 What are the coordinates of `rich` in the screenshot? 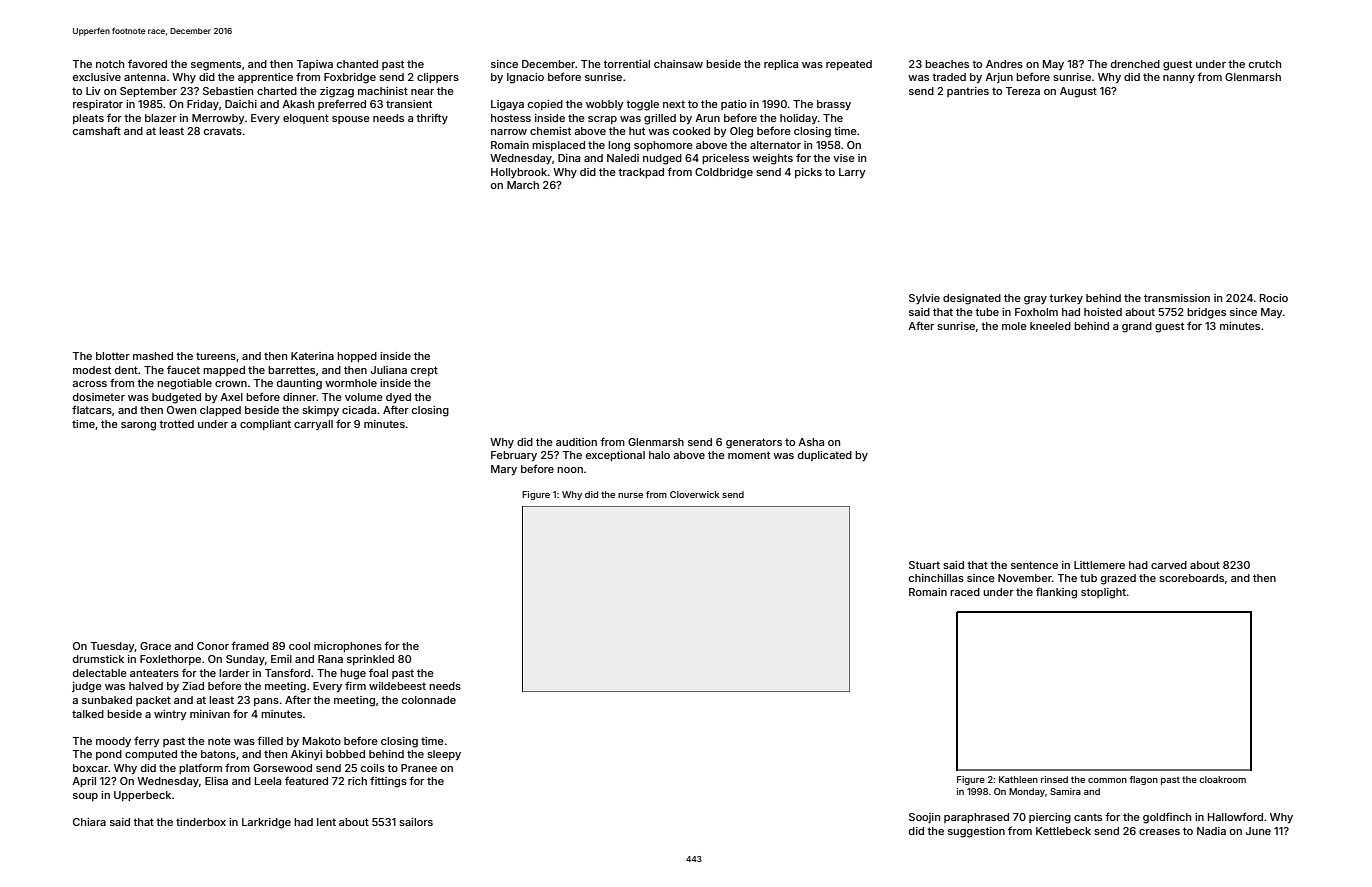 It's located at (357, 781).
